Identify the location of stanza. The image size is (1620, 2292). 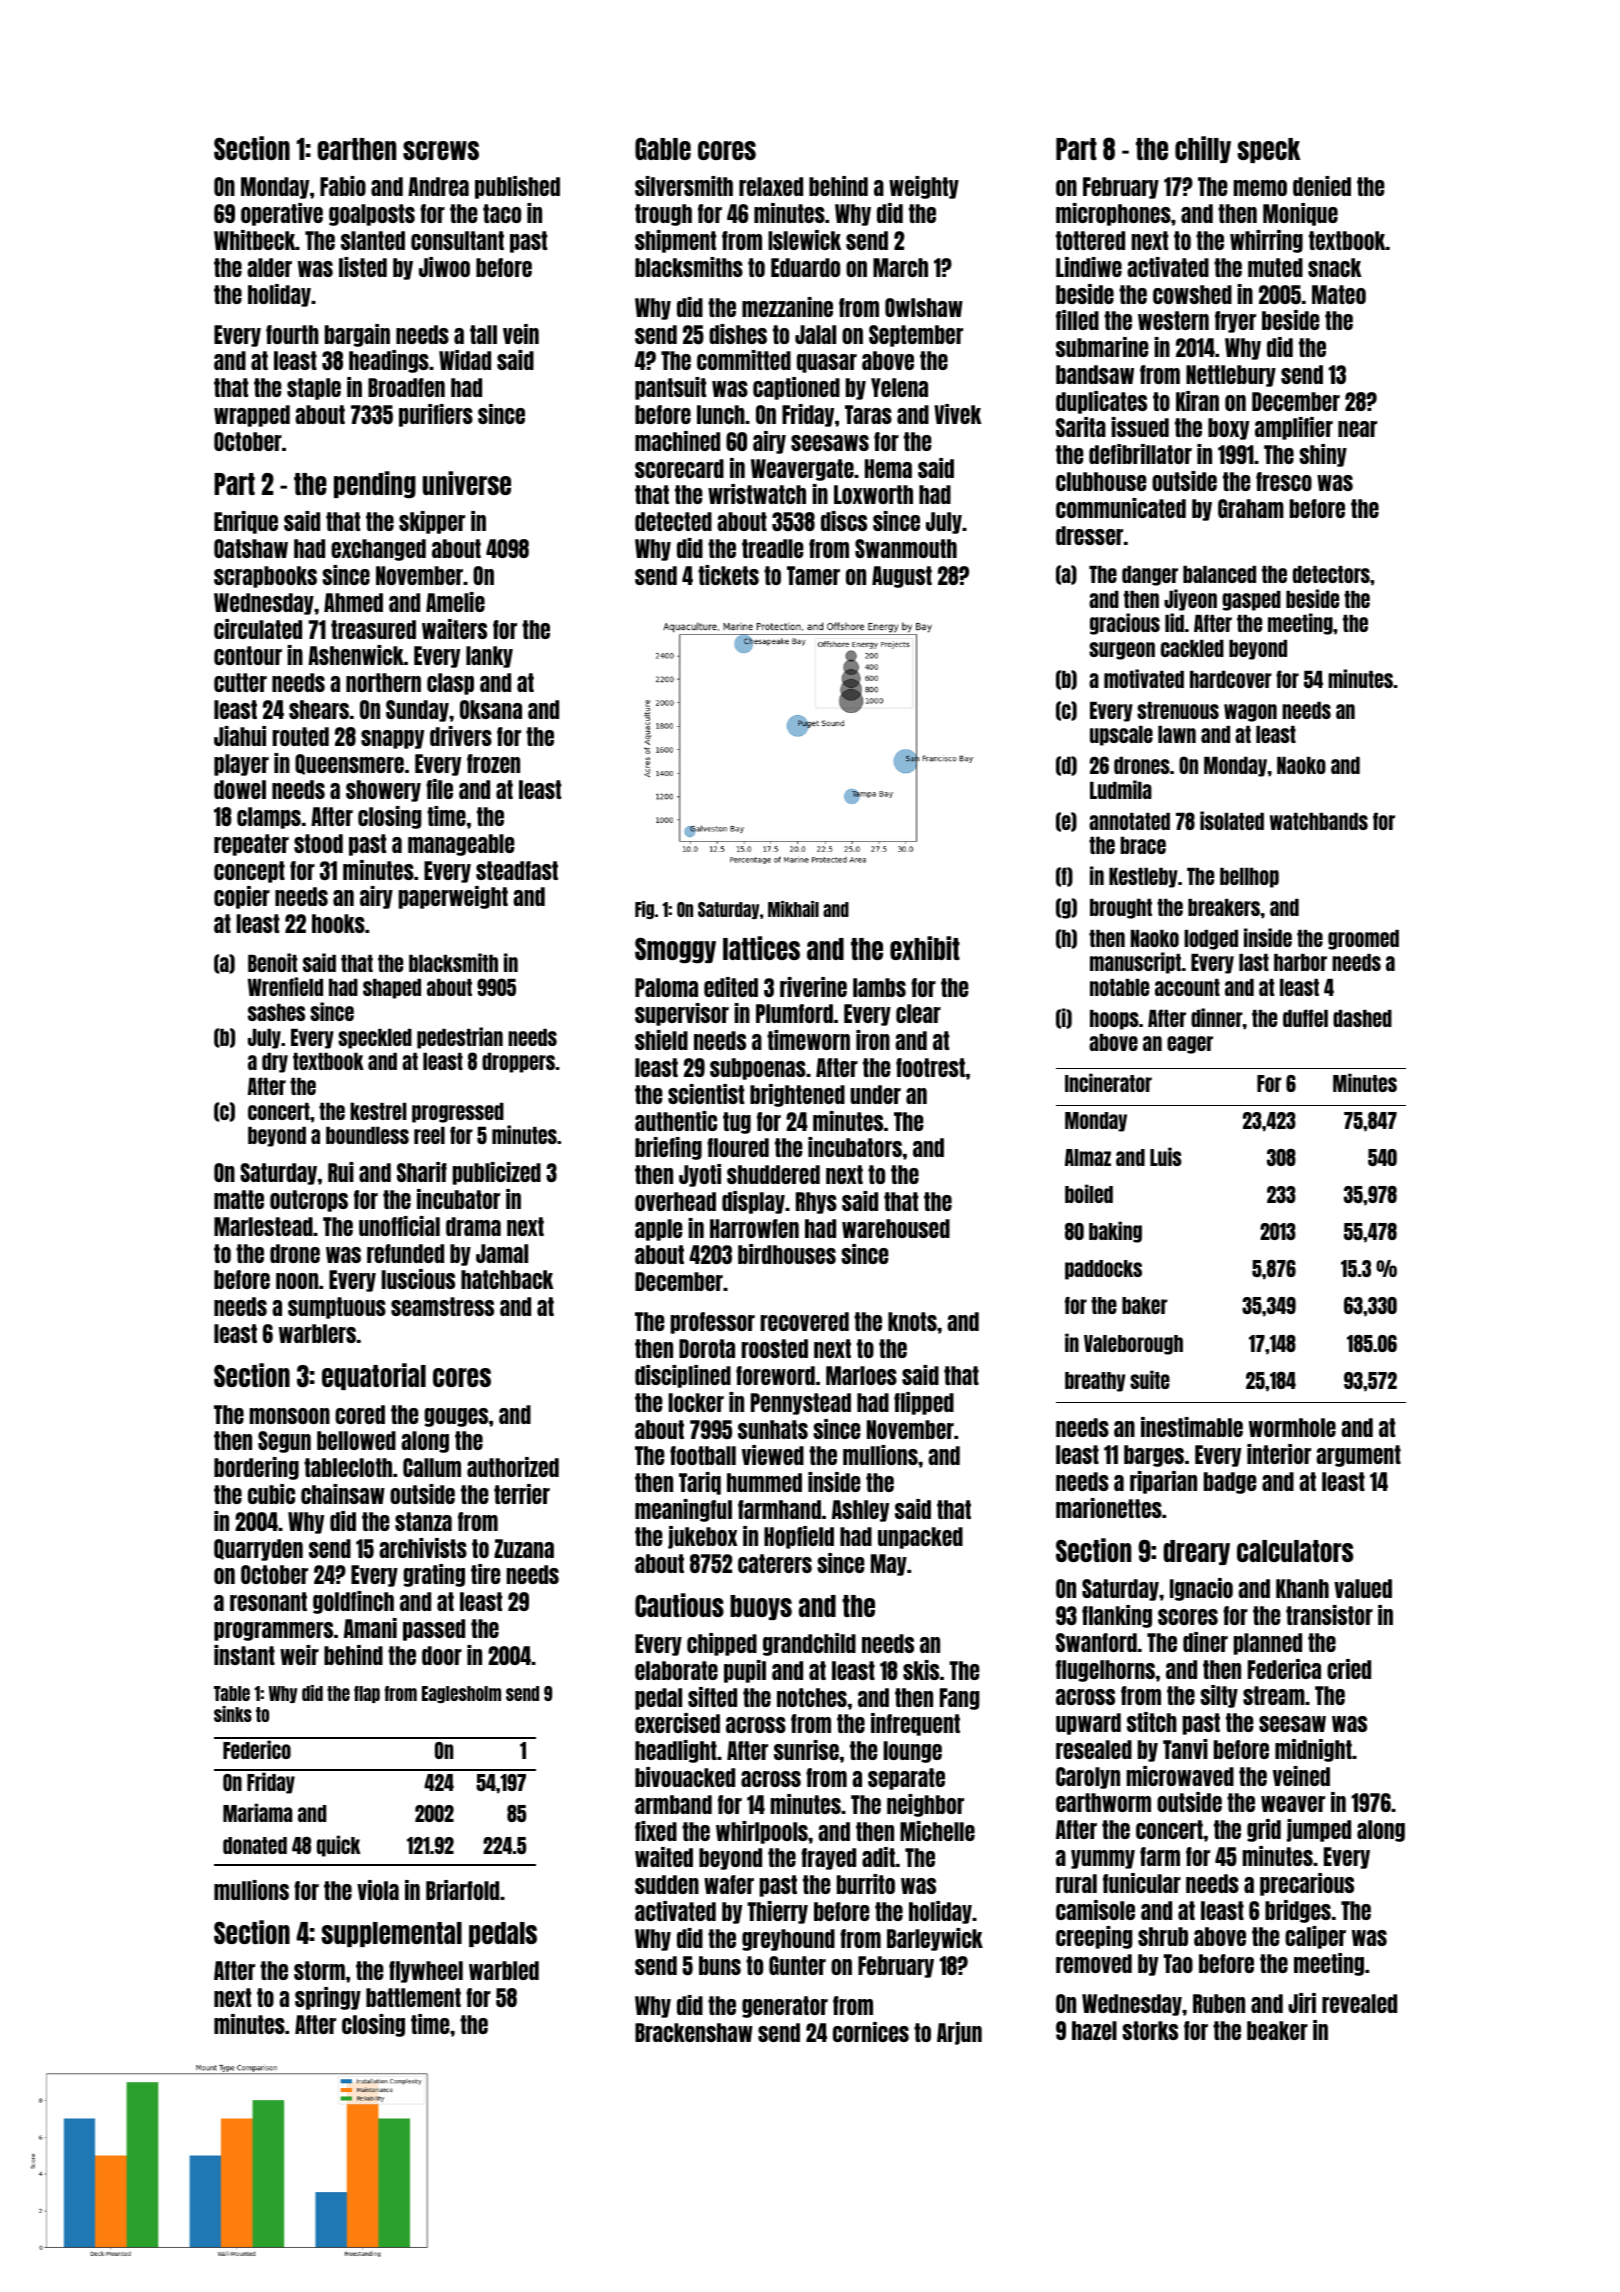
(423, 1521).
